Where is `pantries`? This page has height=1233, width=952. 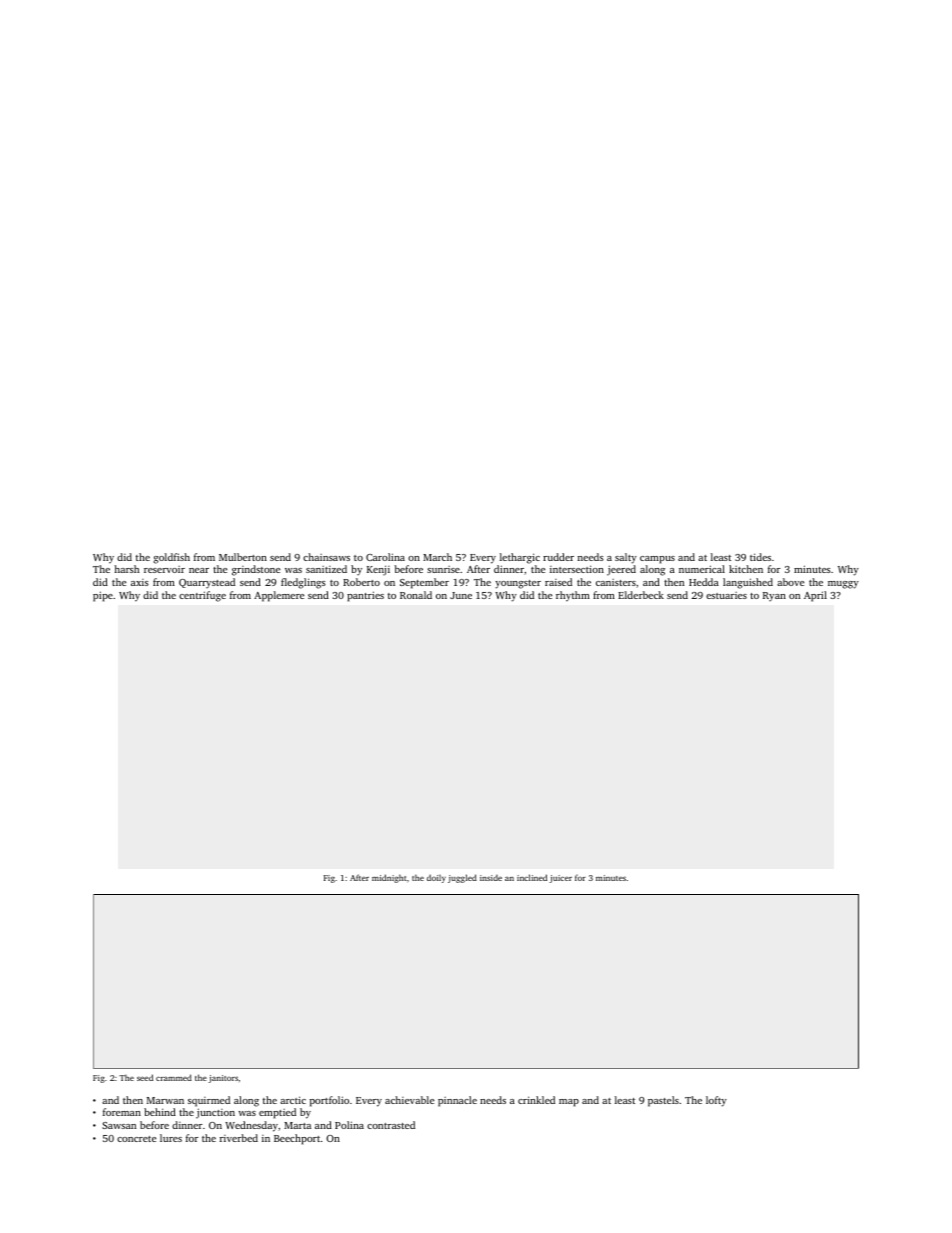 pantries is located at coordinates (365, 596).
